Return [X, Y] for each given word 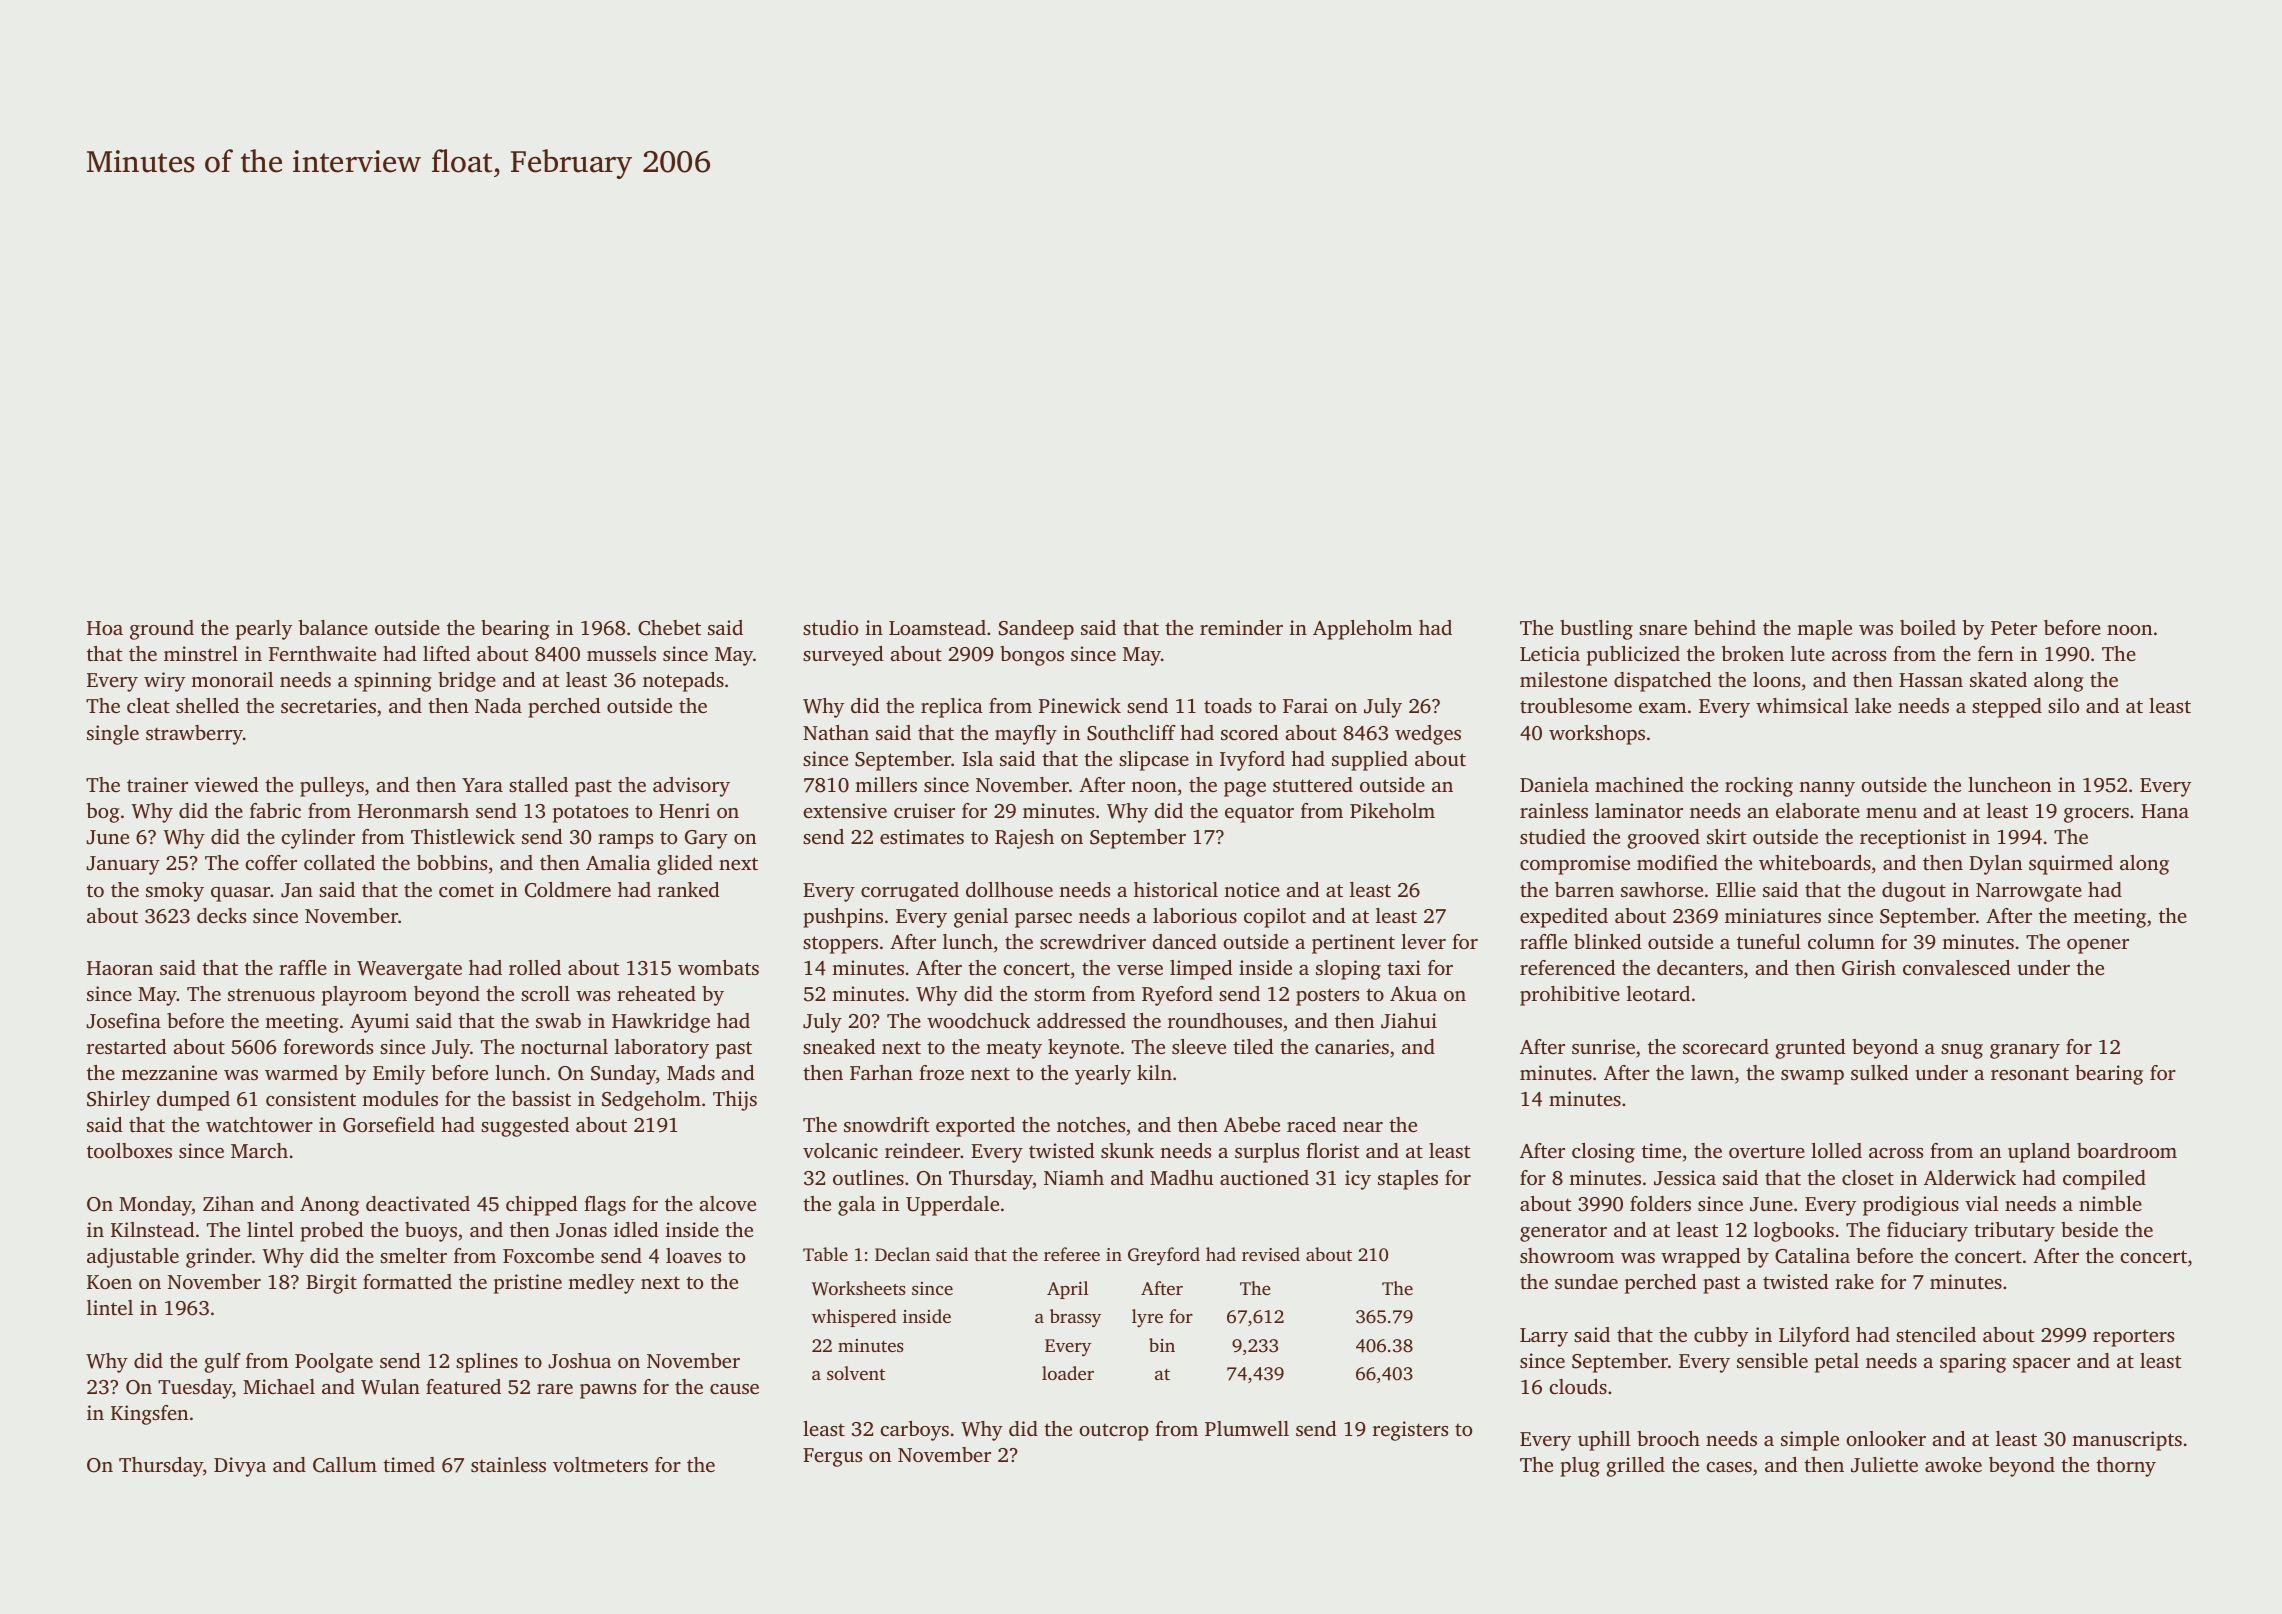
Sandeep [1036, 630]
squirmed [2071, 865]
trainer [157, 784]
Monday [155, 1206]
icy [1358, 1180]
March [259, 1150]
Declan [902, 1254]
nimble [2110, 1203]
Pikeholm [1392, 810]
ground [162, 630]
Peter [2014, 628]
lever [1423, 941]
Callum [345, 1465]
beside [2089, 1229]
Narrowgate [2029, 892]
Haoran [120, 968]
